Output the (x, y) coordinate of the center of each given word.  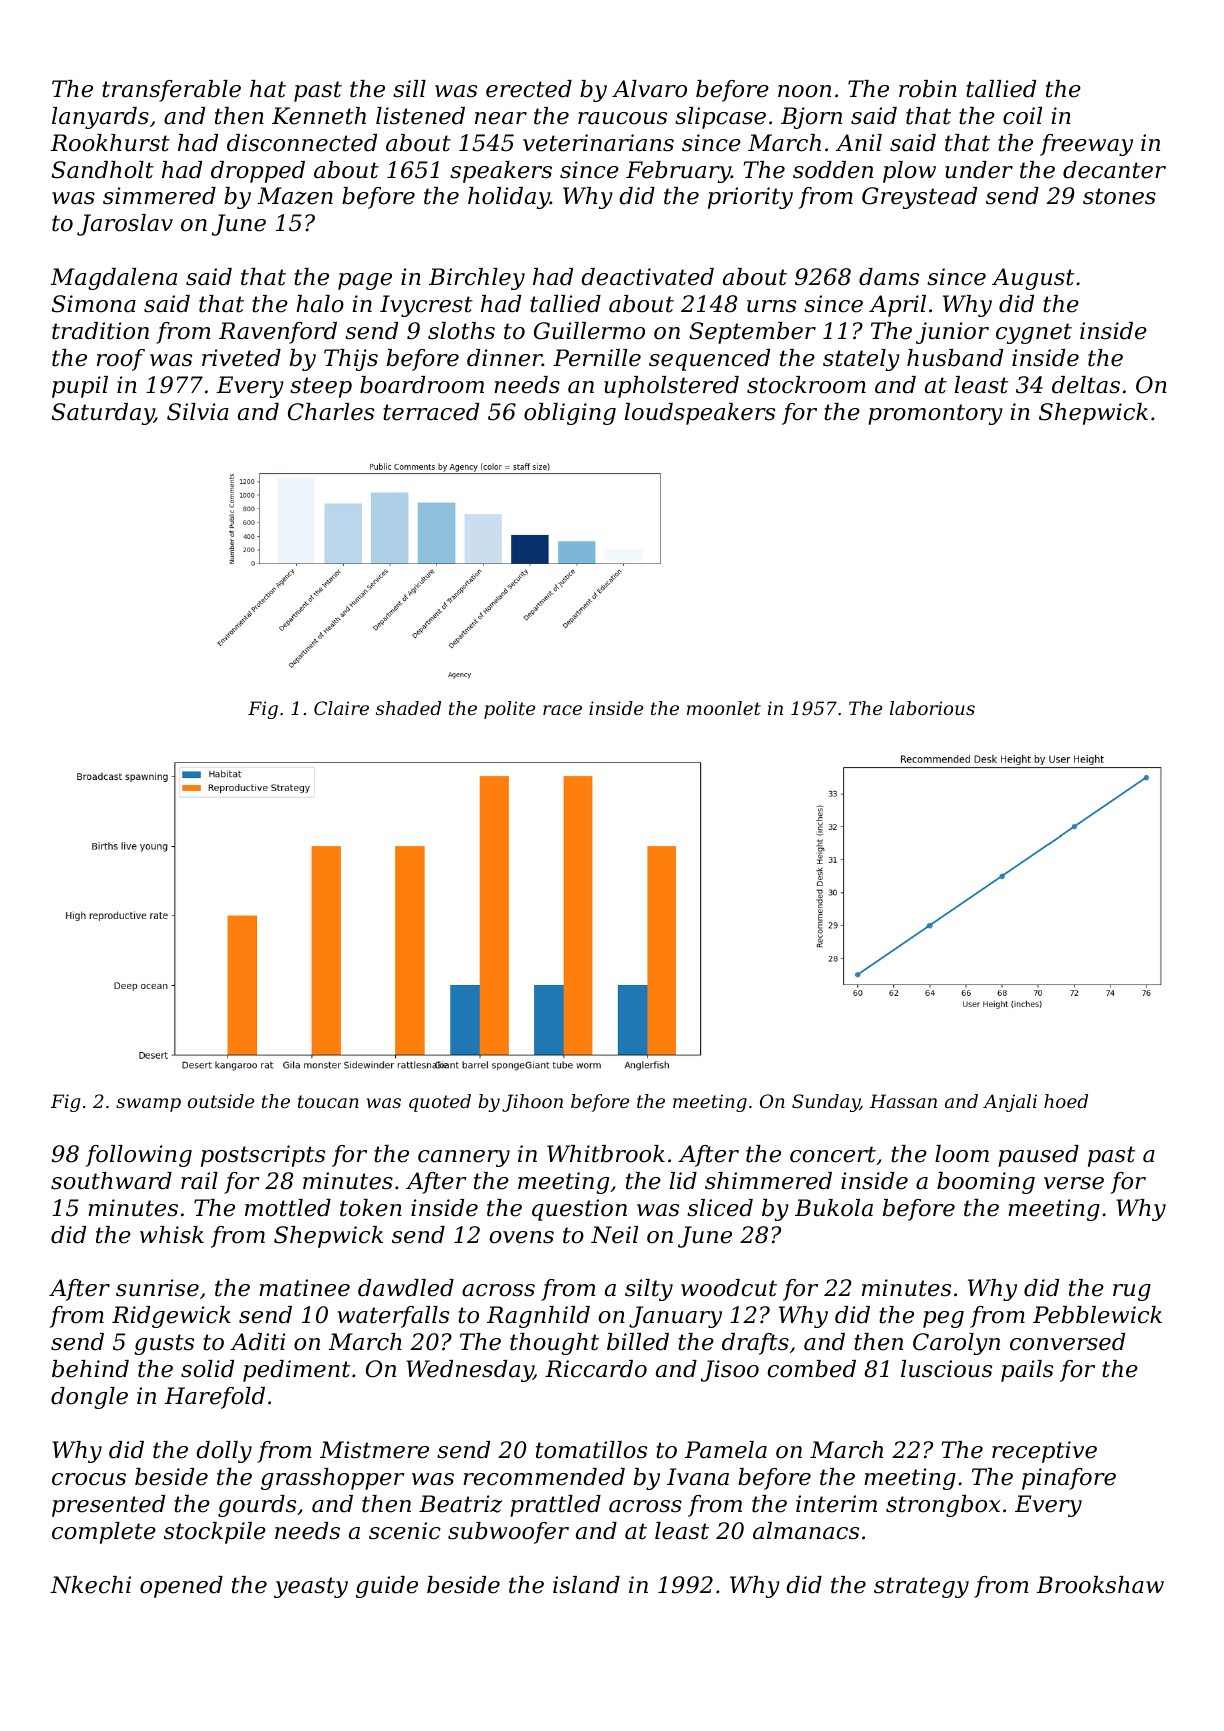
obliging (570, 414)
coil (1022, 116)
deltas (1086, 385)
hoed (1066, 1101)
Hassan (903, 1101)
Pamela (725, 1450)
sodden (833, 170)
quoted (440, 1103)
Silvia (198, 412)
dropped (258, 172)
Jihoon (532, 1103)
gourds (257, 1506)
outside (221, 1101)
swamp (148, 1105)
